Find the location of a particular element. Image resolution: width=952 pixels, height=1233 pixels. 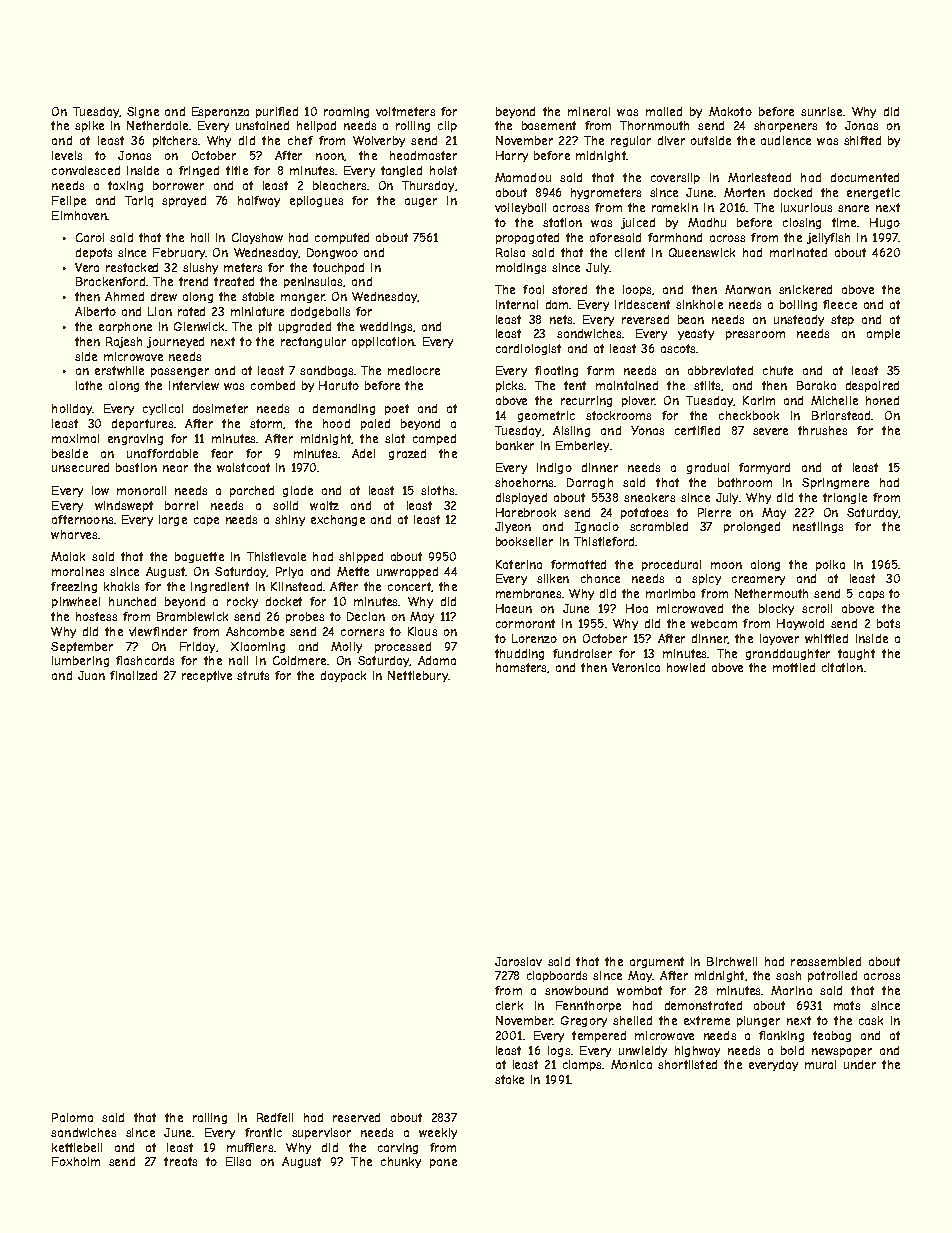

scroll is located at coordinates (817, 608).
